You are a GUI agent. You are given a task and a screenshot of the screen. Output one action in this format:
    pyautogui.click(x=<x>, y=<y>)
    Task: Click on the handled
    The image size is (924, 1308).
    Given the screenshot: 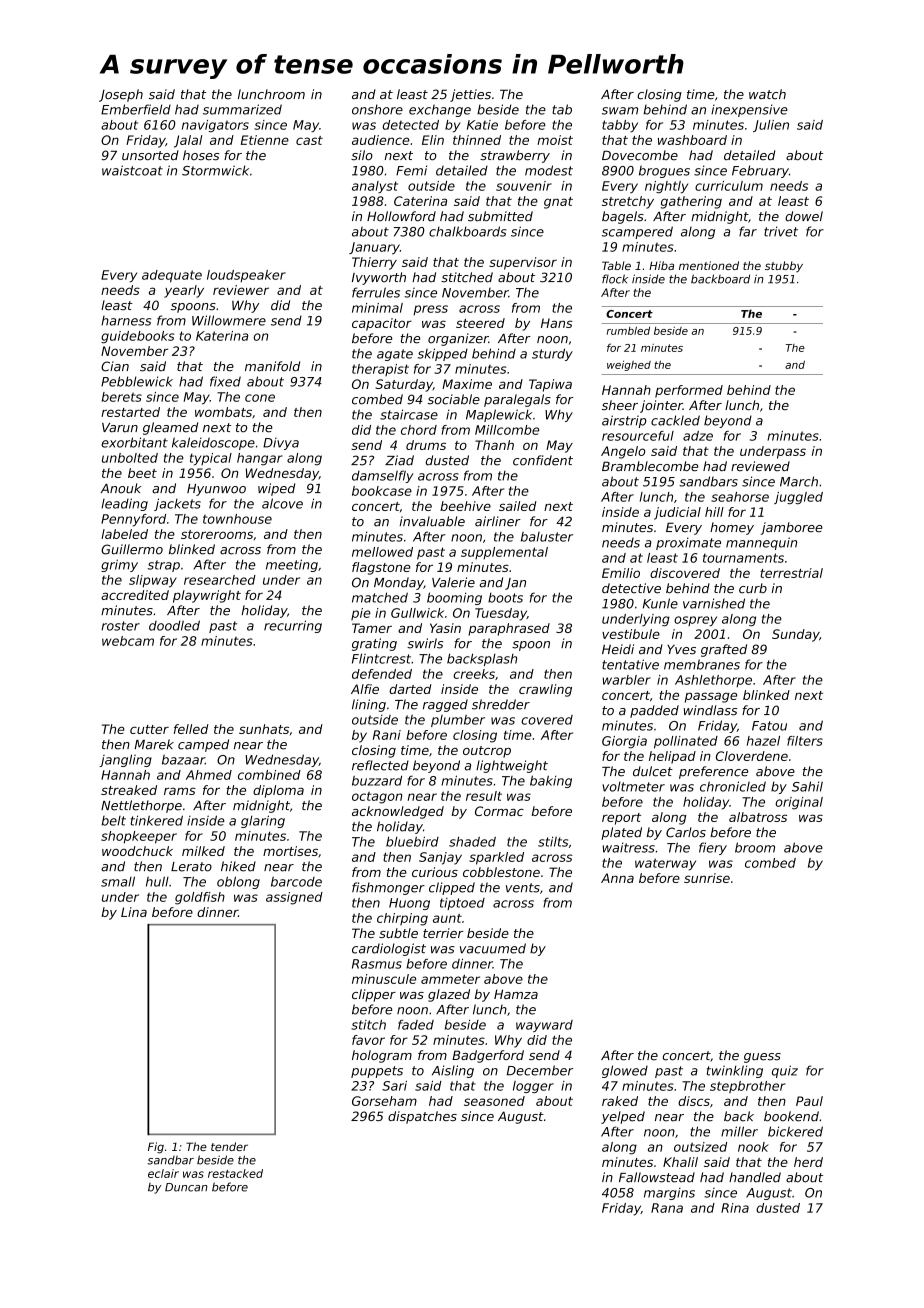 What is the action you would take?
    pyautogui.click(x=755, y=1177)
